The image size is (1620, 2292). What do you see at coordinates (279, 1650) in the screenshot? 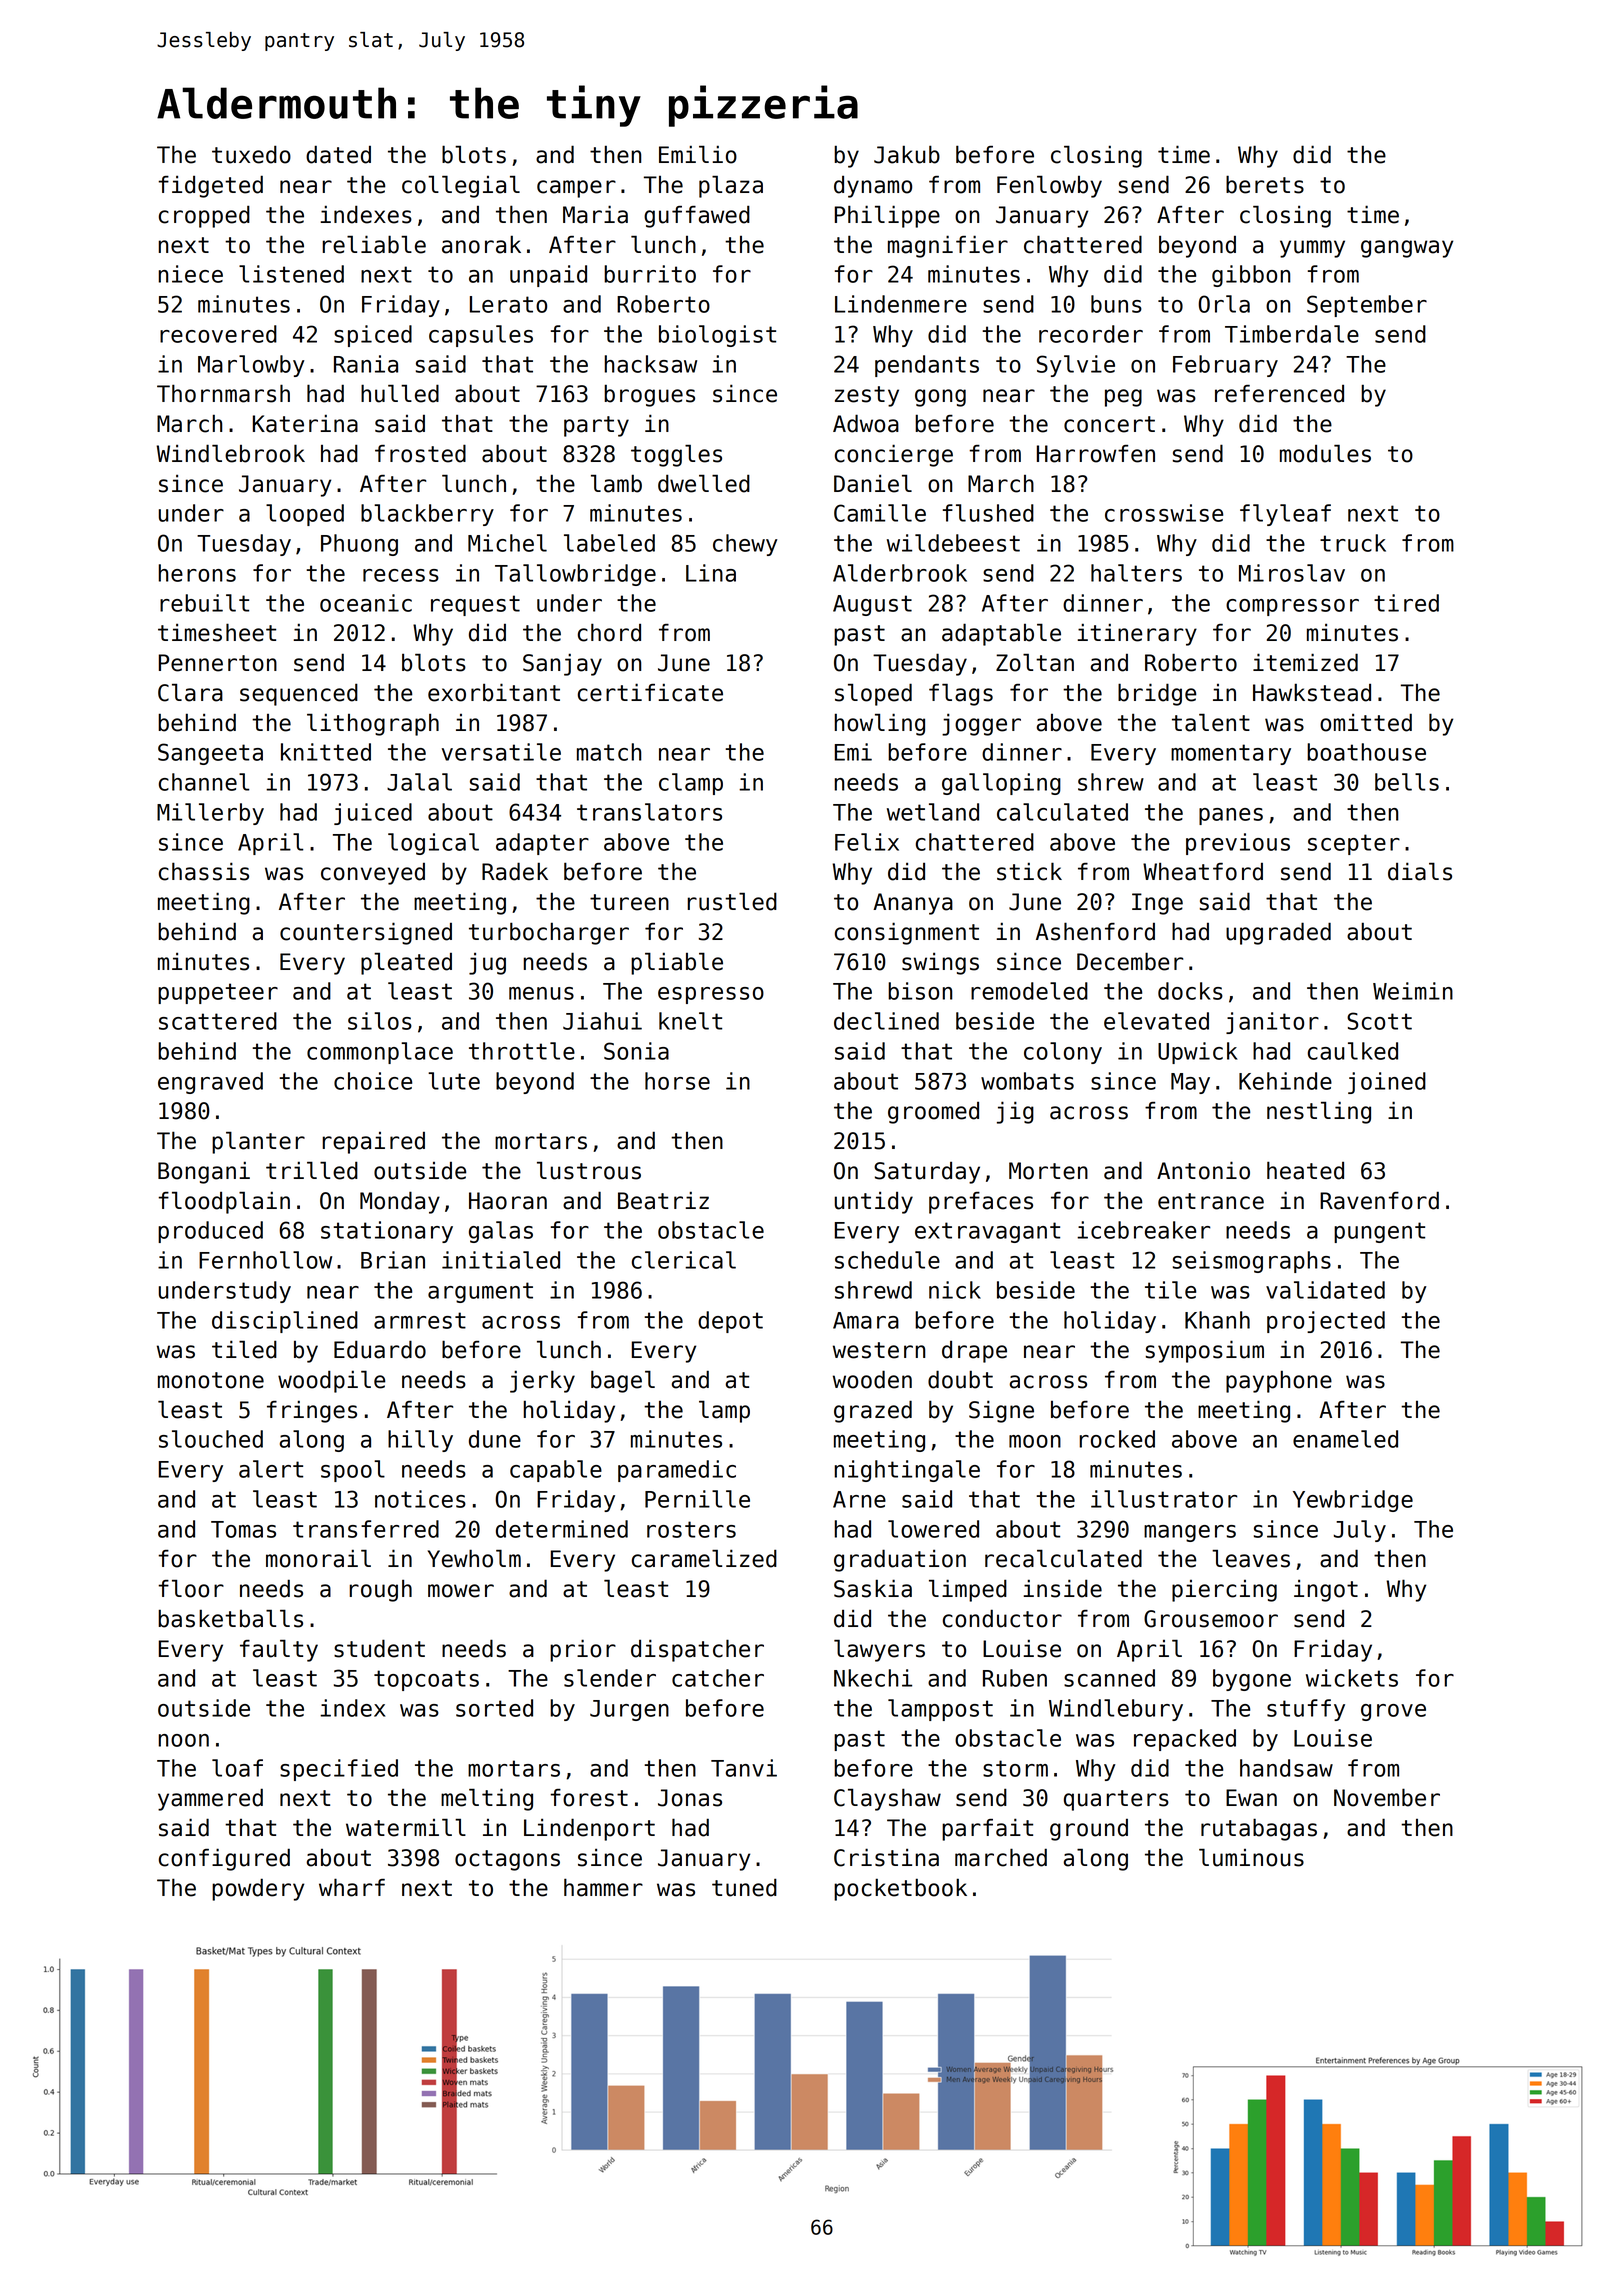
I see `faulty` at bounding box center [279, 1650].
